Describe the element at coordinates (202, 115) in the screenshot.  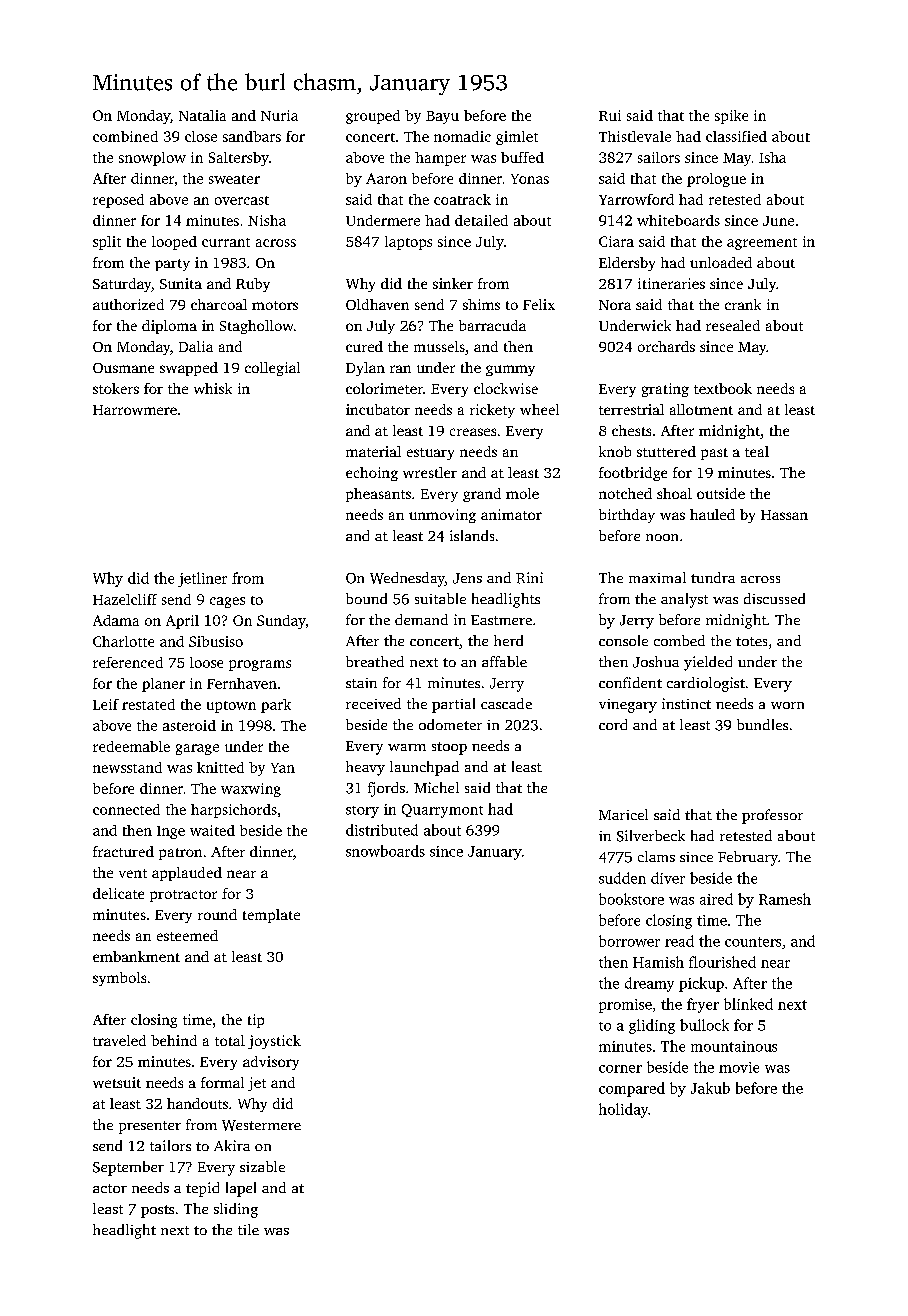
I see `Natalia` at that location.
